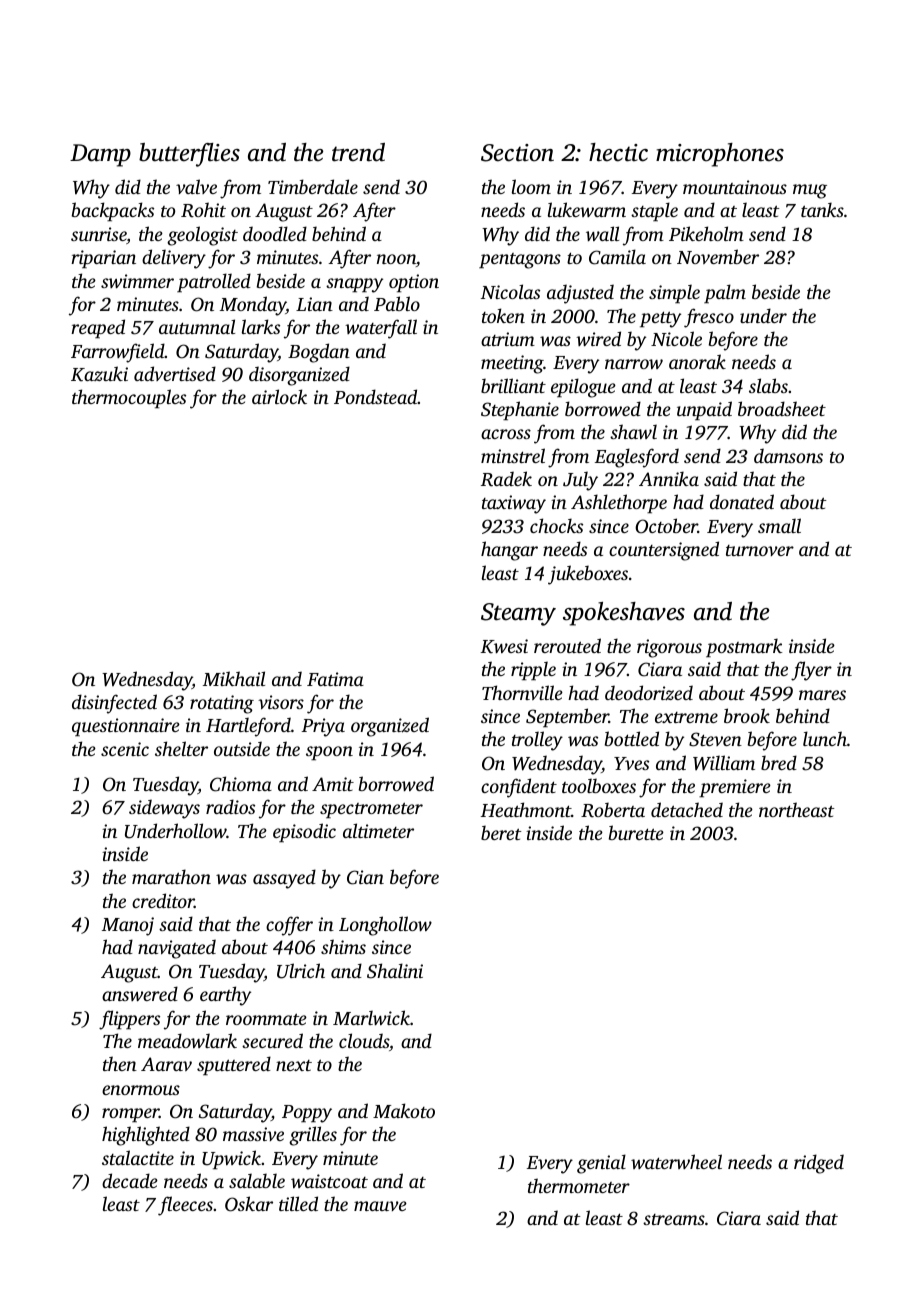 Image resolution: width=924 pixels, height=1314 pixels. What do you see at coordinates (725, 294) in the image?
I see `palm` at bounding box center [725, 294].
